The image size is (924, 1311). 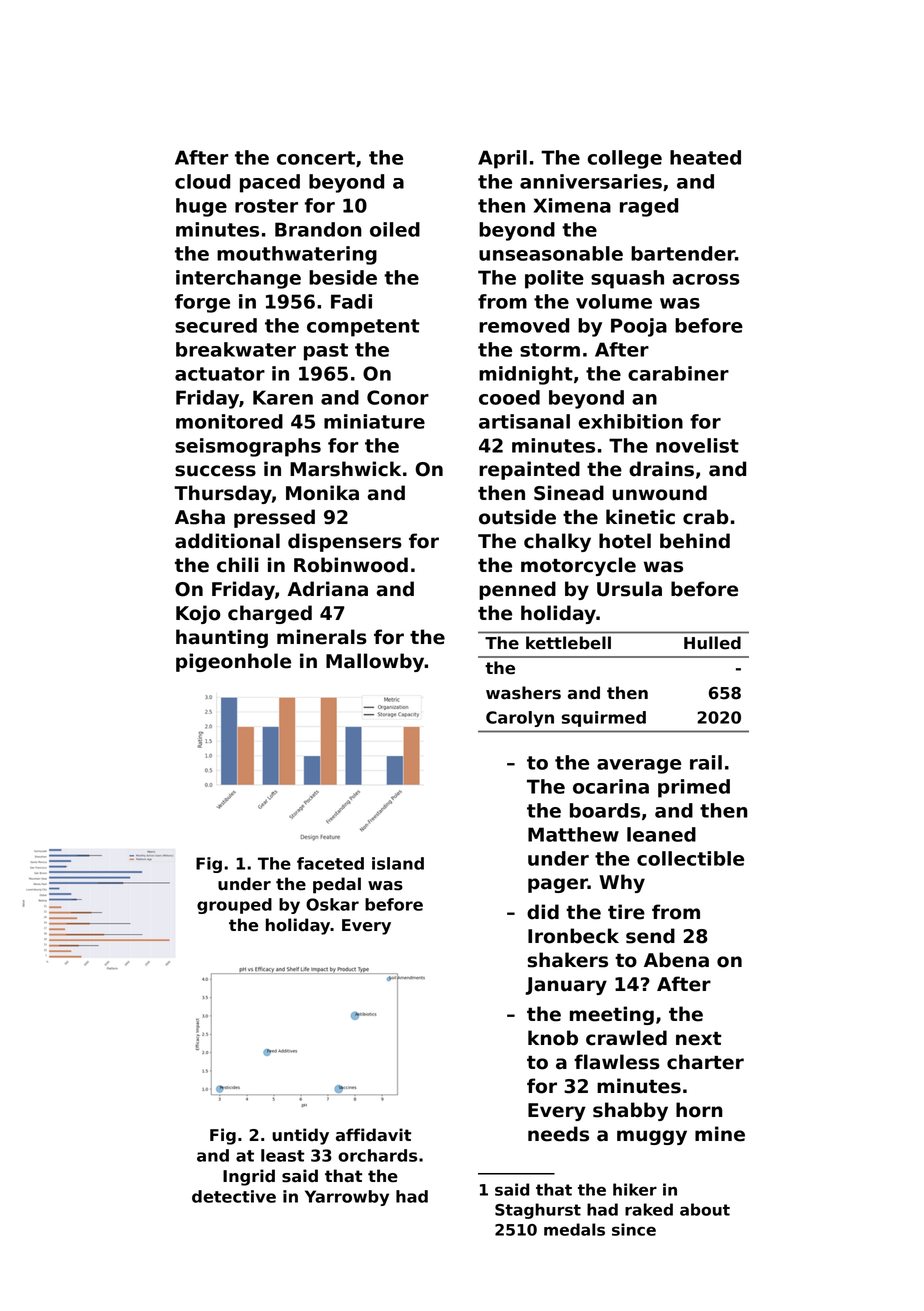 I want to click on leaned, so click(x=661, y=834).
